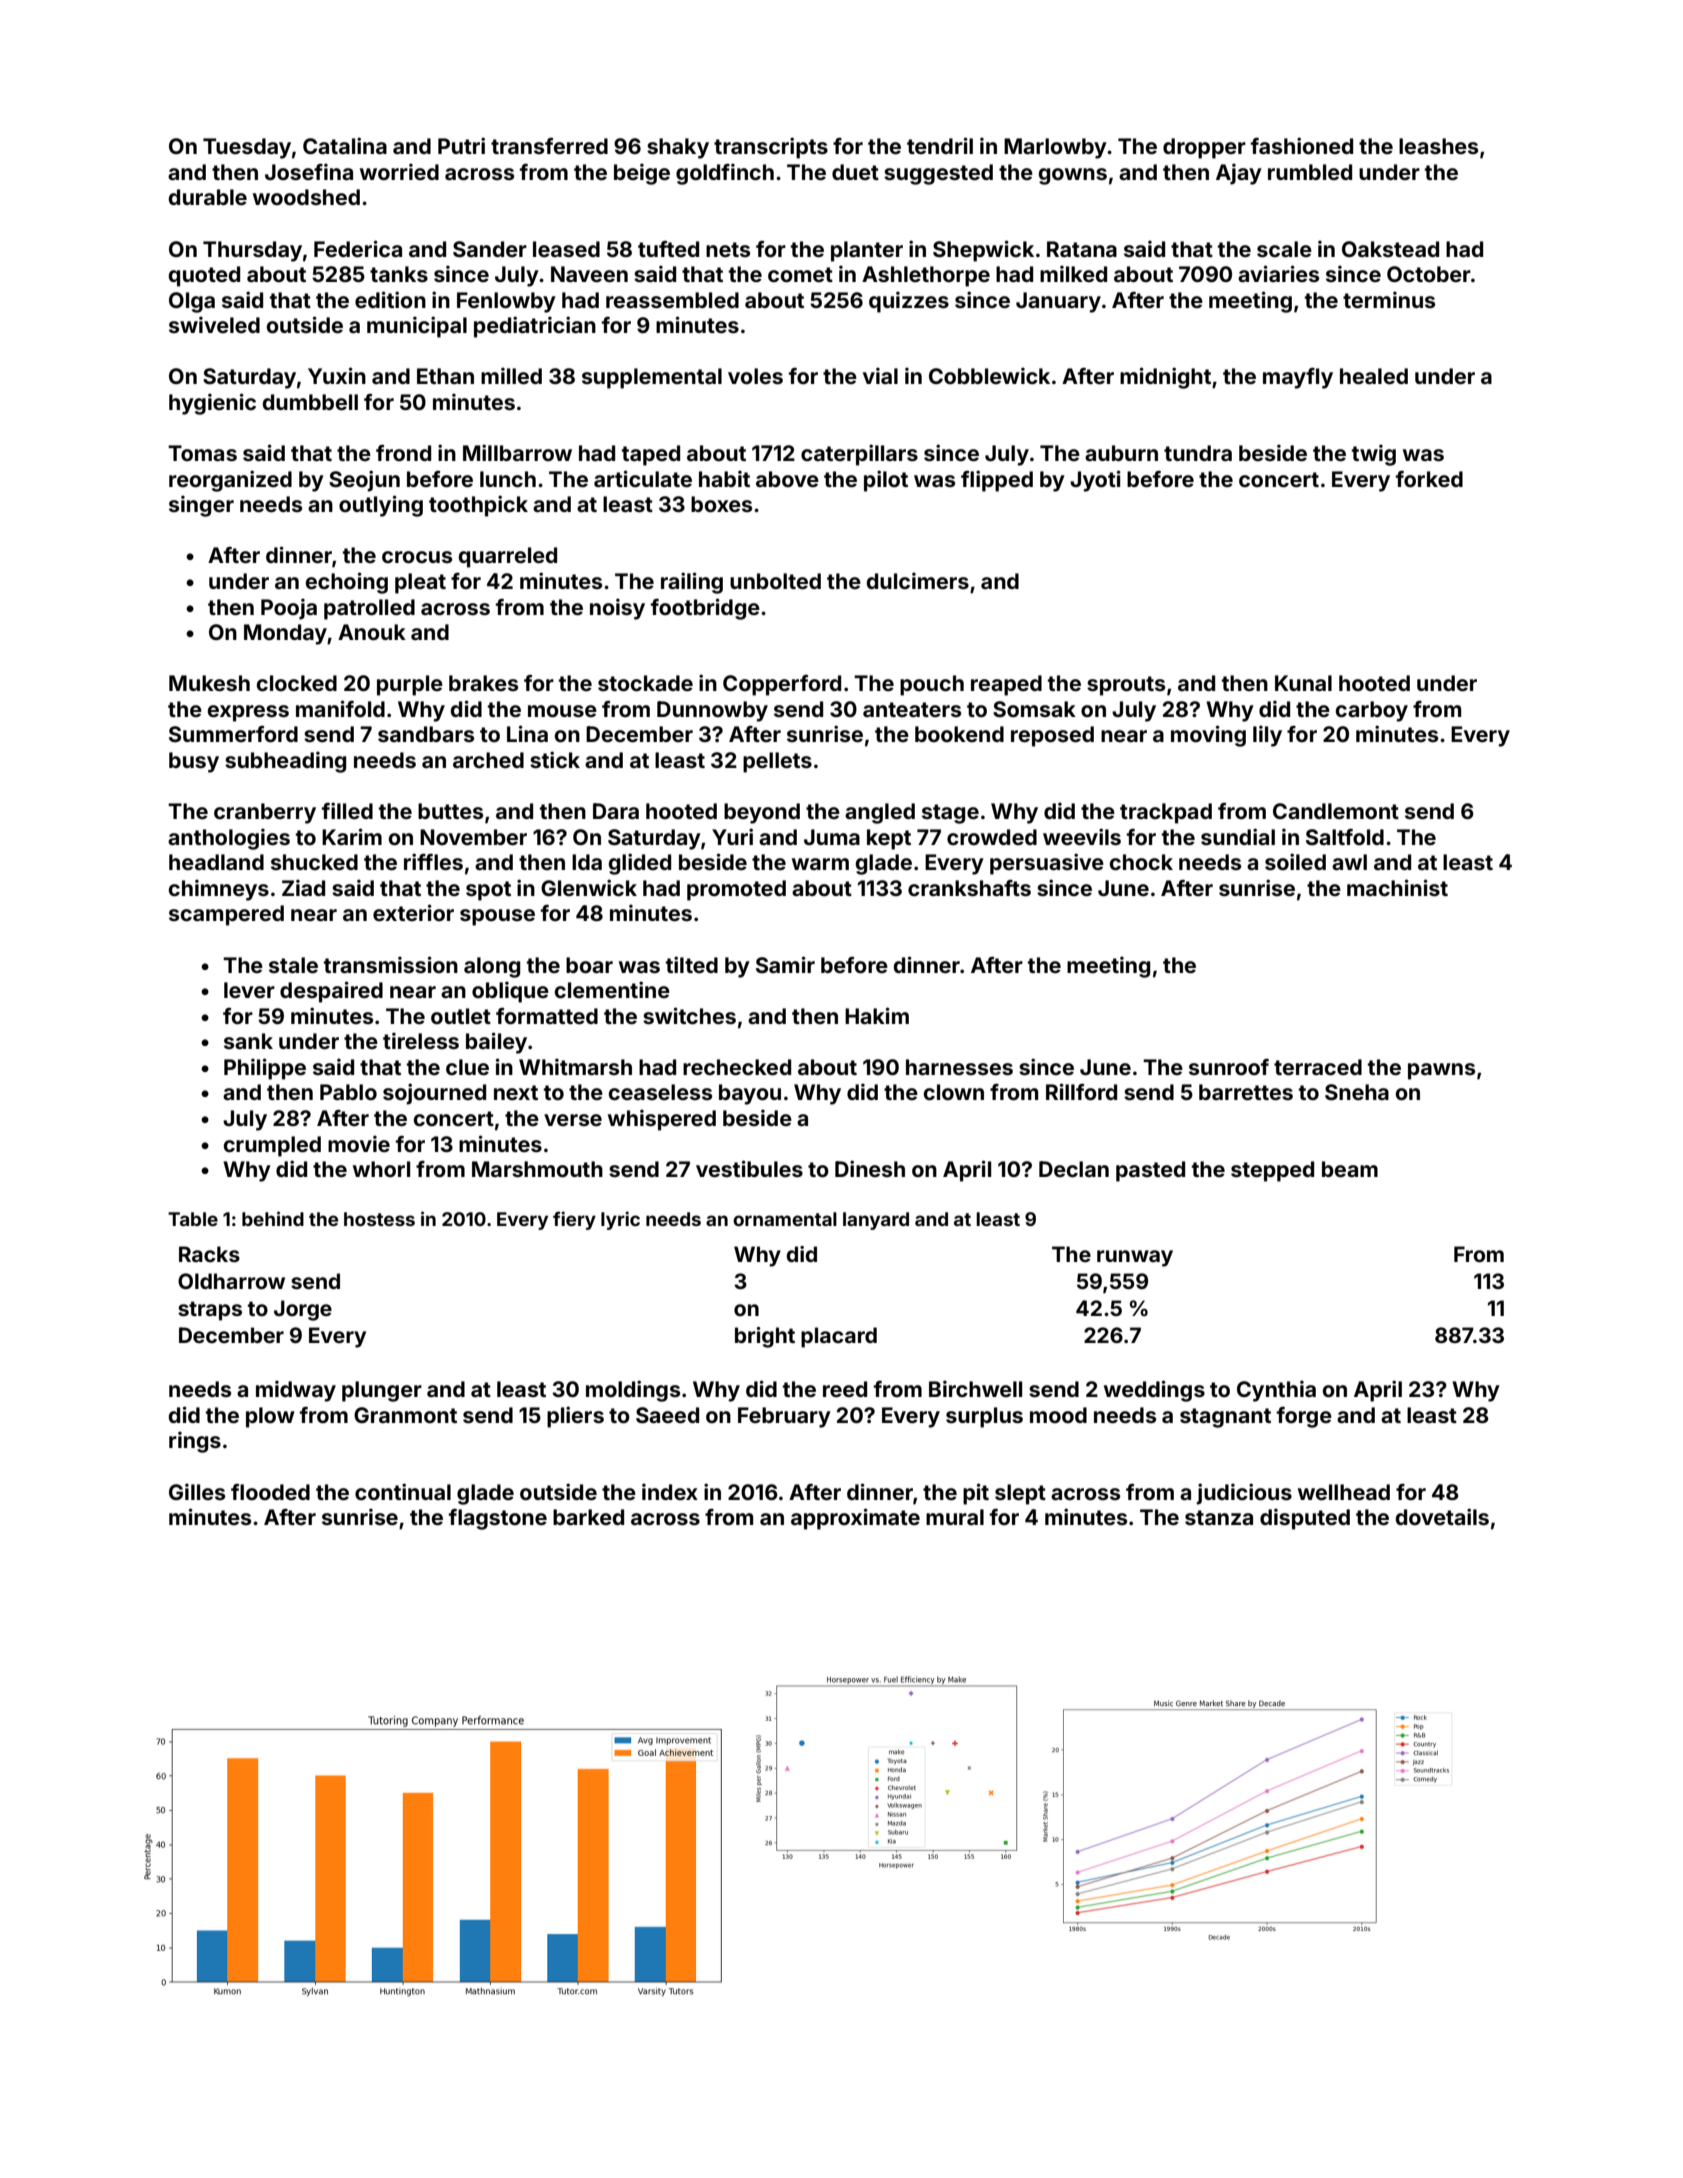 The height and width of the document is (2178, 1683). What do you see at coordinates (1429, 479) in the document?
I see `forked` at bounding box center [1429, 479].
